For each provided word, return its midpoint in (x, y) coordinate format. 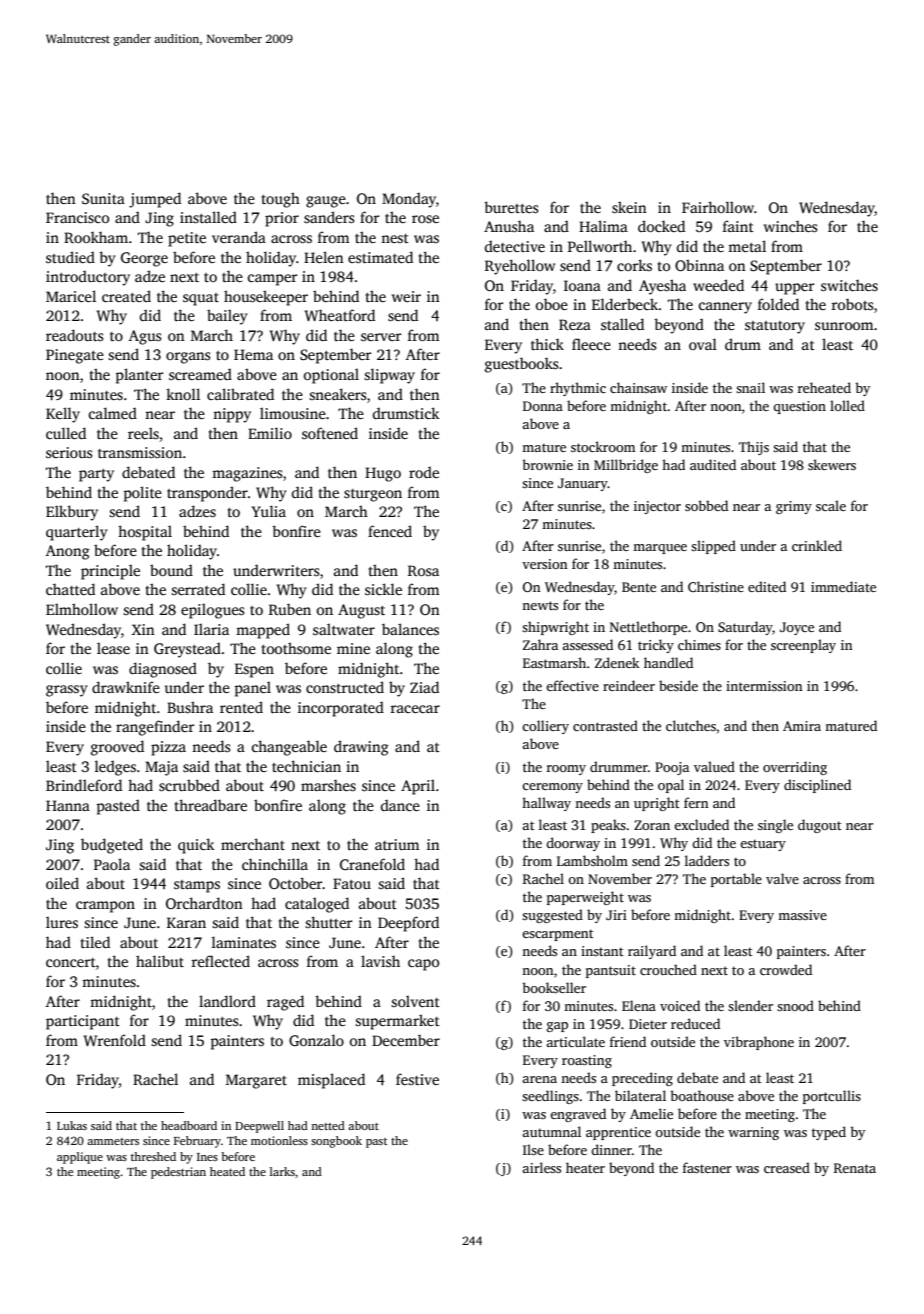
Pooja (672, 768)
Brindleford (84, 785)
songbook (336, 1142)
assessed (587, 644)
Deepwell (259, 1127)
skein (629, 207)
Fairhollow (718, 207)
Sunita (103, 198)
